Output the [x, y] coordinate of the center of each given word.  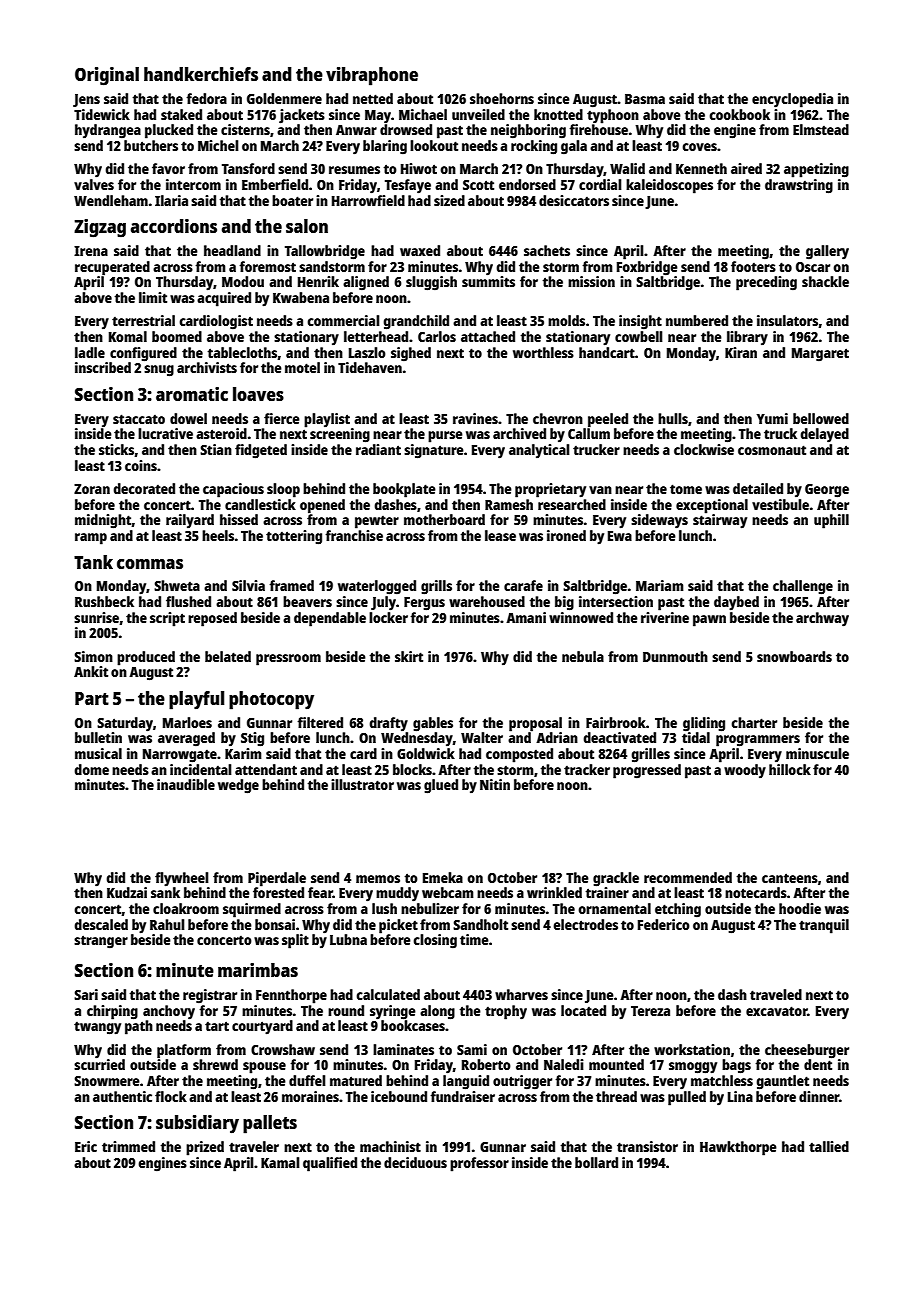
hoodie [800, 908]
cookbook [739, 114]
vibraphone [372, 76]
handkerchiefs [201, 74]
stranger [101, 942]
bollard [596, 1162]
